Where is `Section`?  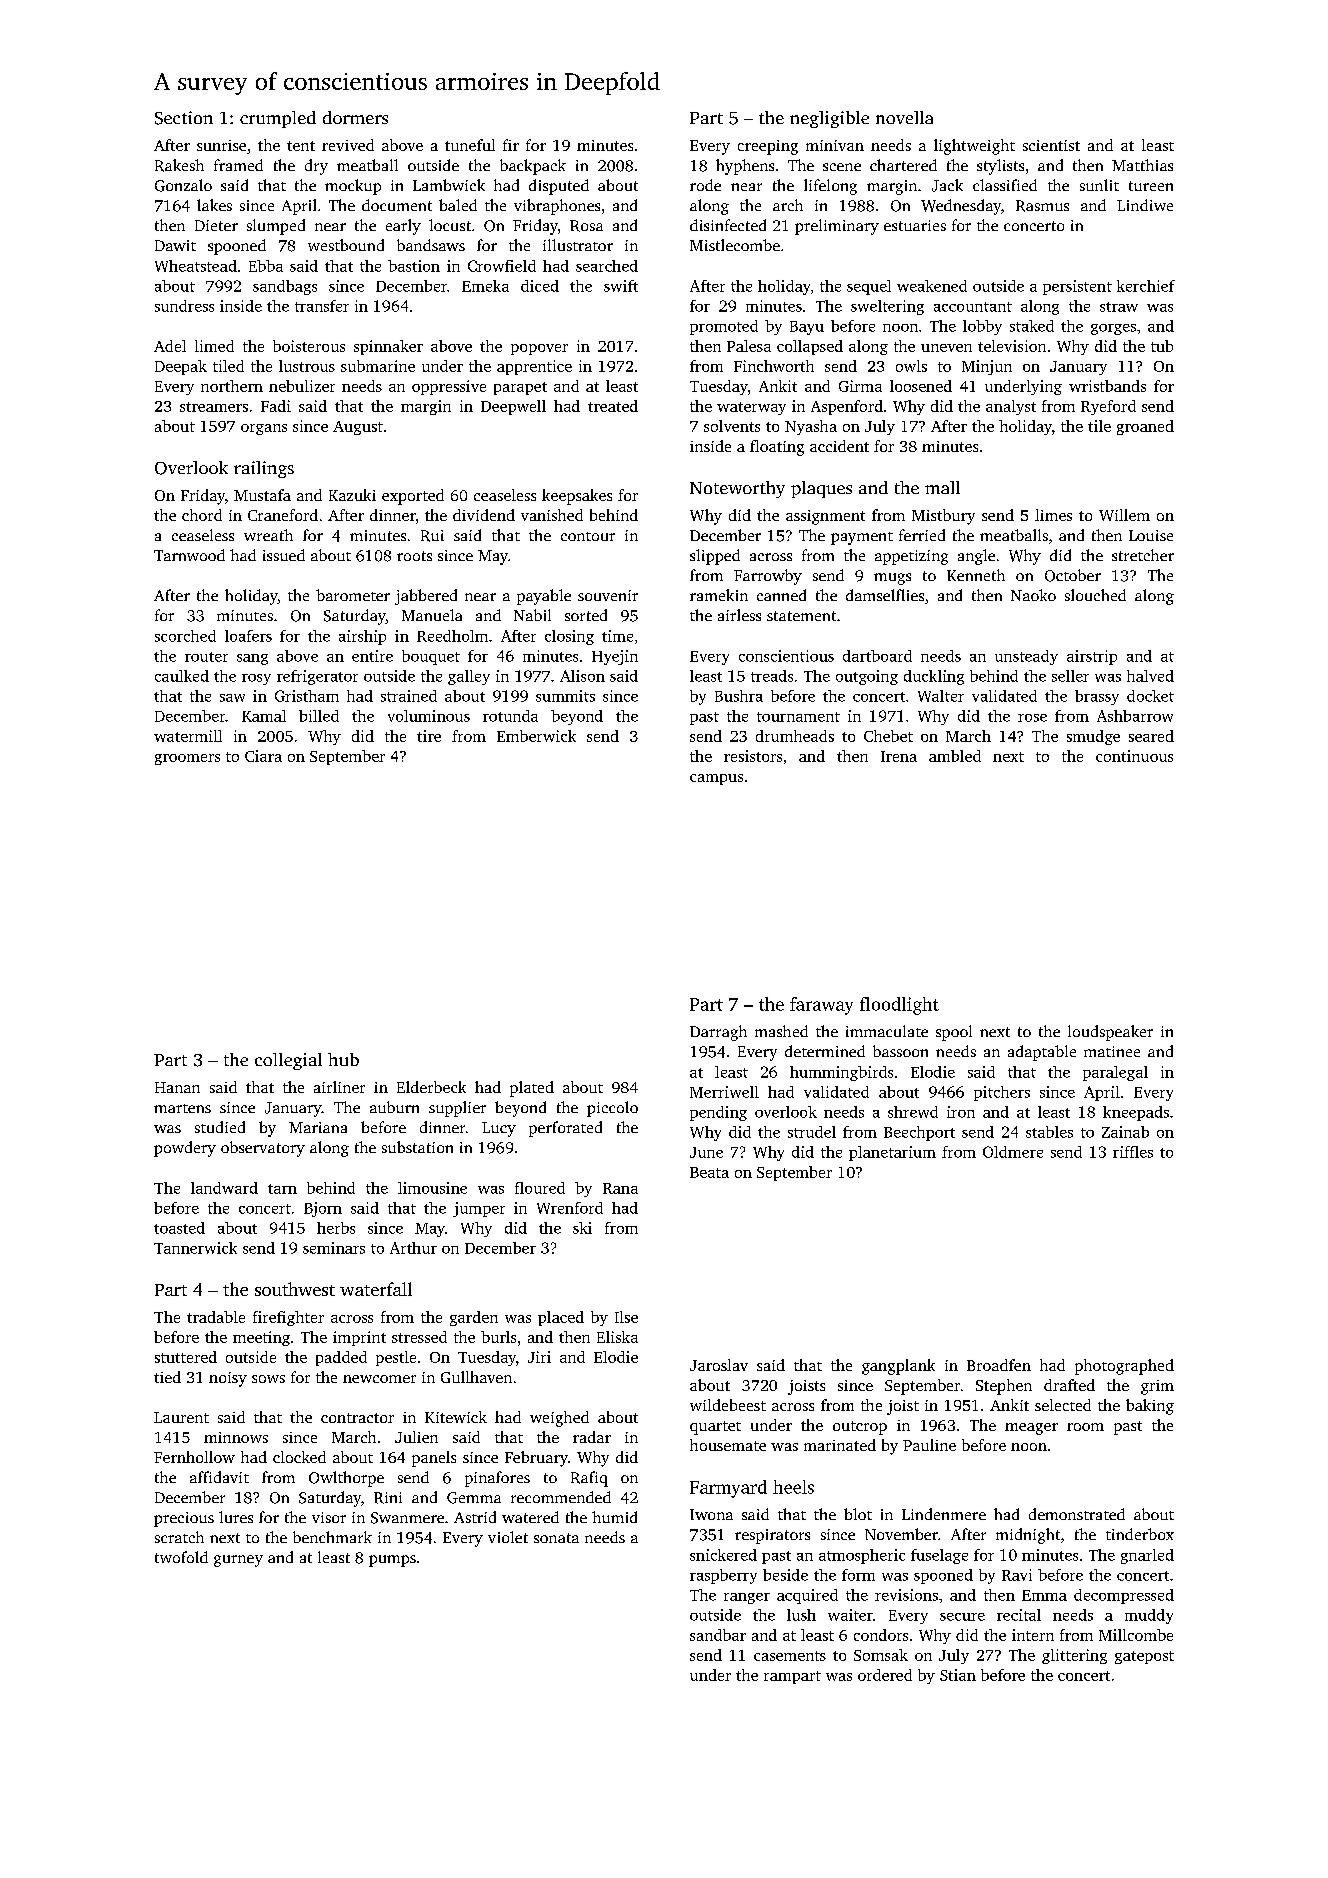 Section is located at coordinates (184, 118).
